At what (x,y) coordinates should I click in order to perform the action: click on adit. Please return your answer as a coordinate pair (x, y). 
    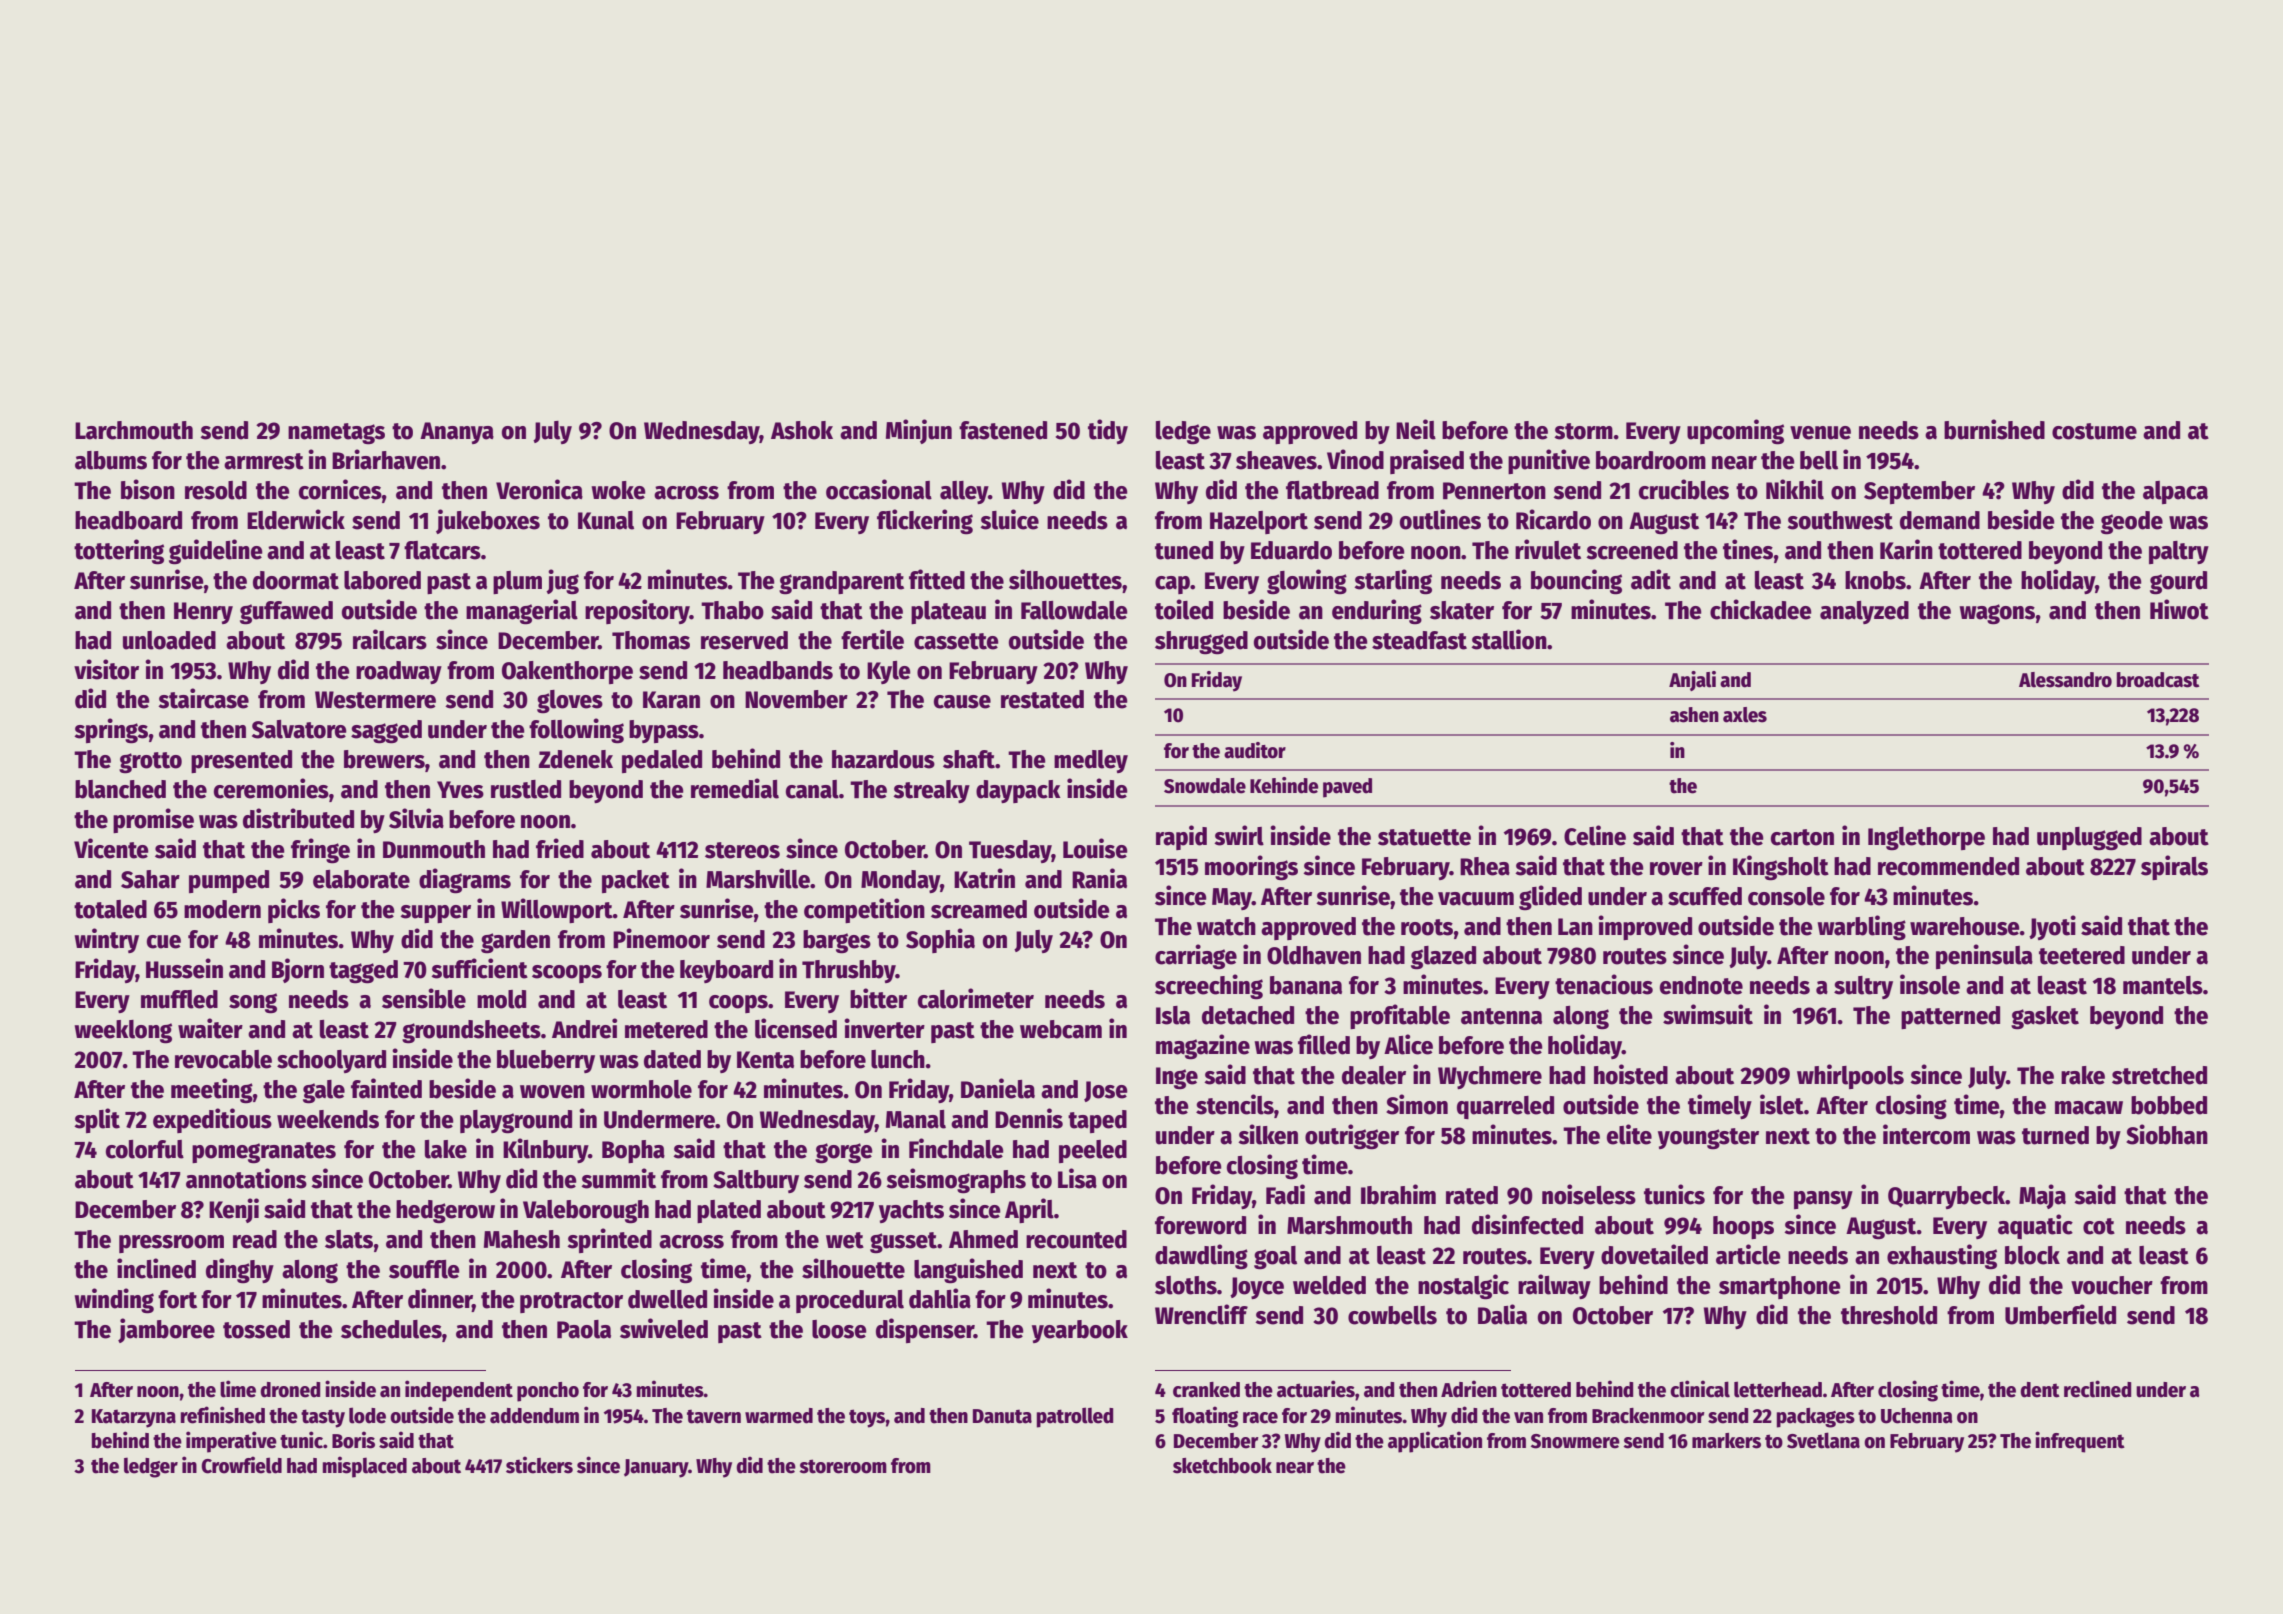
    Looking at the image, I should click on (1651, 579).
